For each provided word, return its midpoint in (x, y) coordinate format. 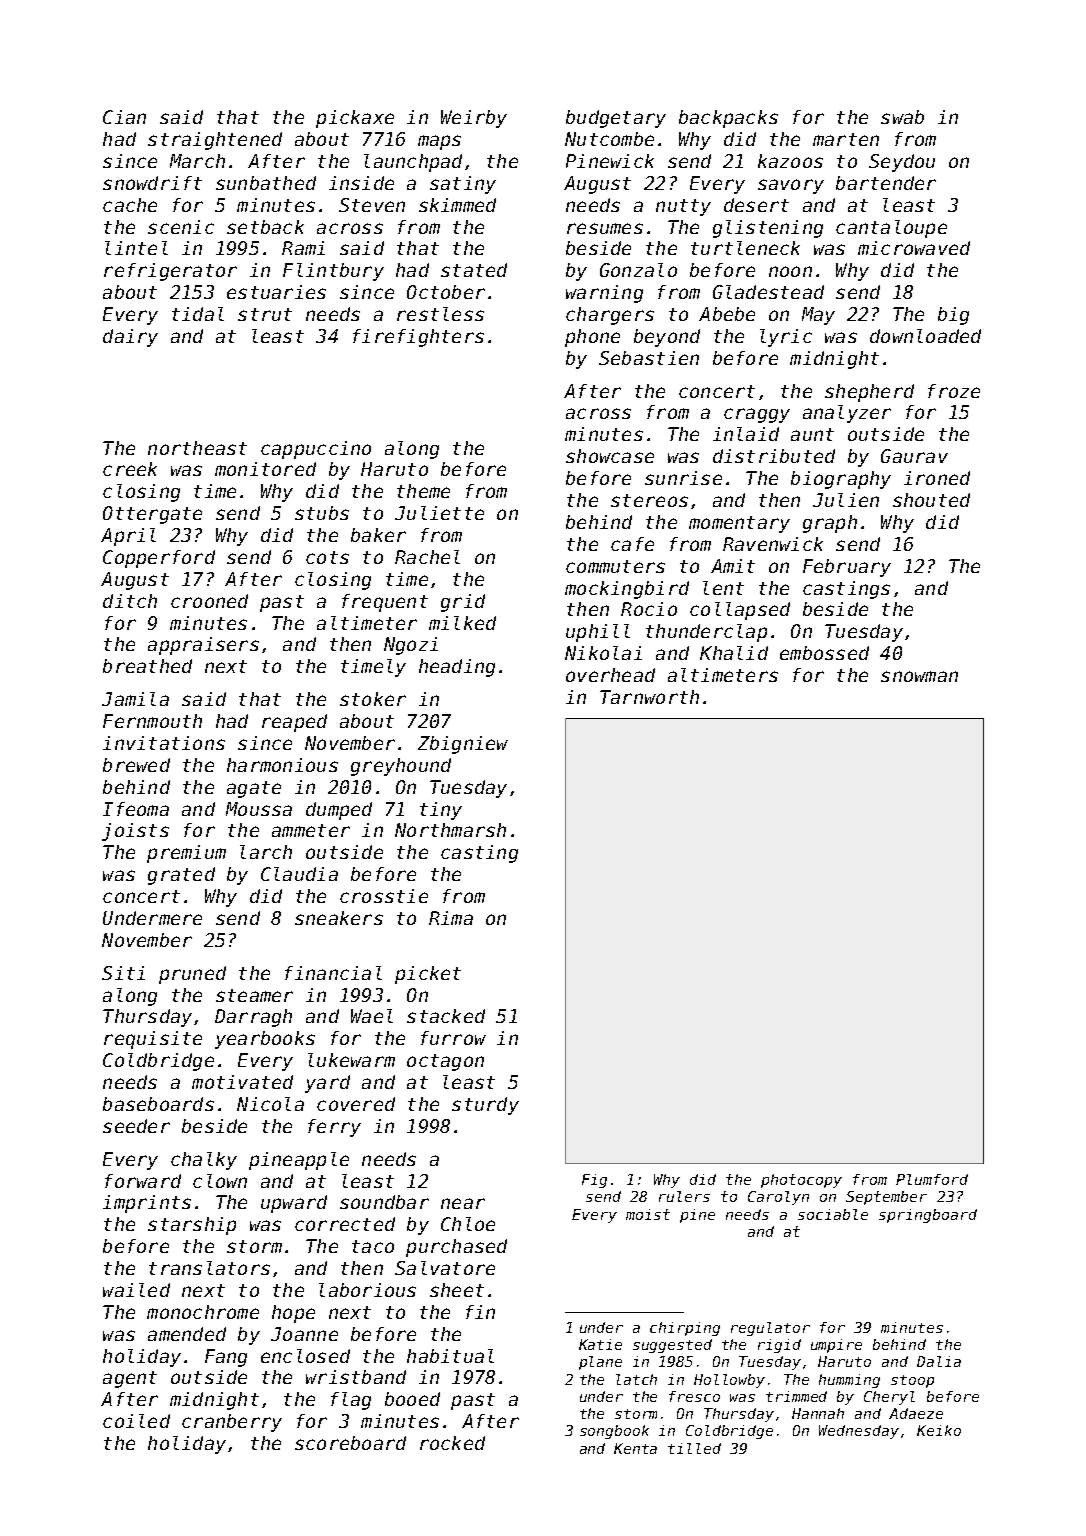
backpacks (728, 119)
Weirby (474, 119)
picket (428, 975)
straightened (215, 141)
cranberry (232, 1423)
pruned (192, 975)
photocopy (801, 1181)
